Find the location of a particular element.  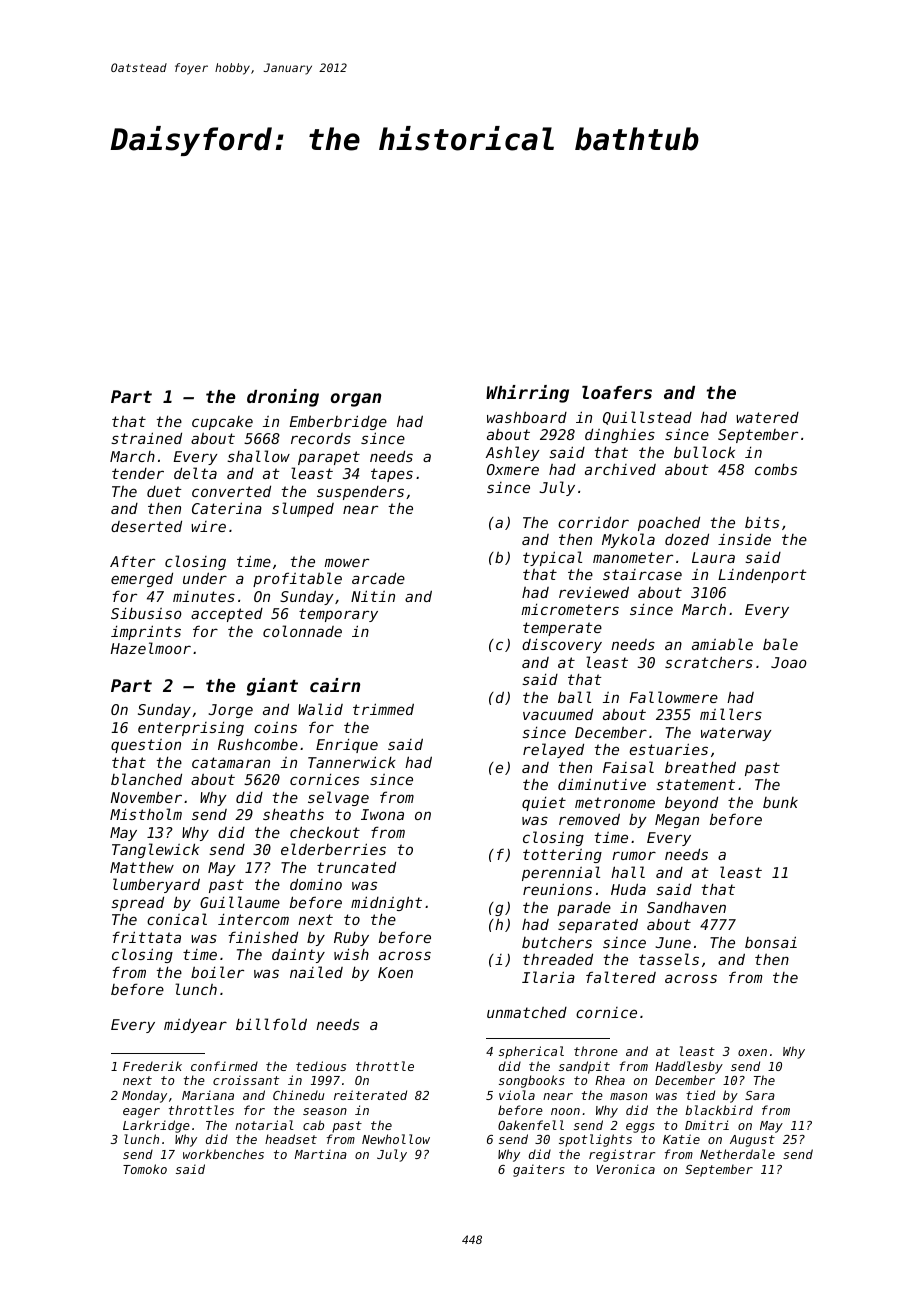

oxen is located at coordinates (752, 1052).
